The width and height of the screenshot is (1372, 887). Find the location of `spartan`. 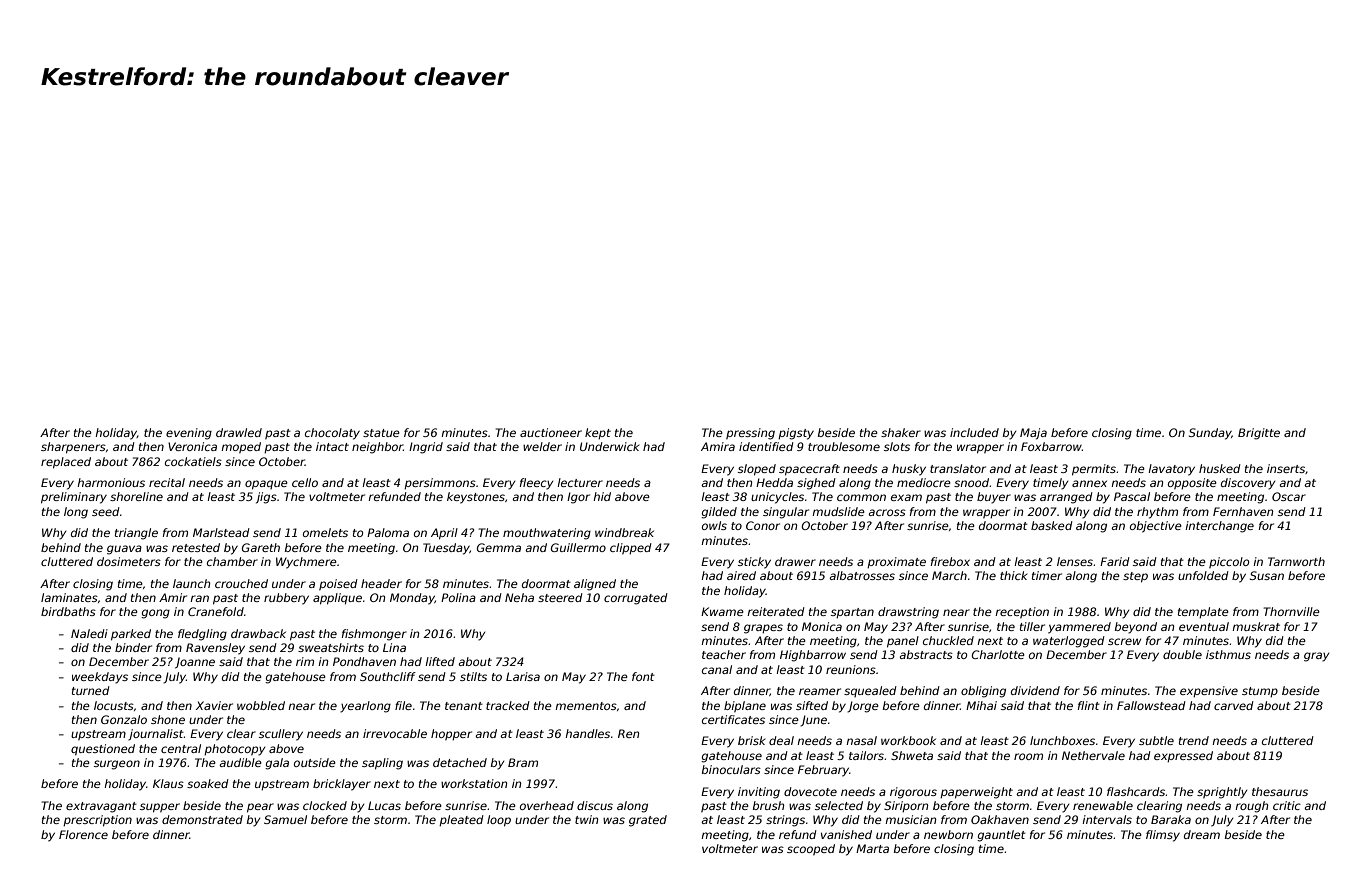

spartan is located at coordinates (852, 613).
